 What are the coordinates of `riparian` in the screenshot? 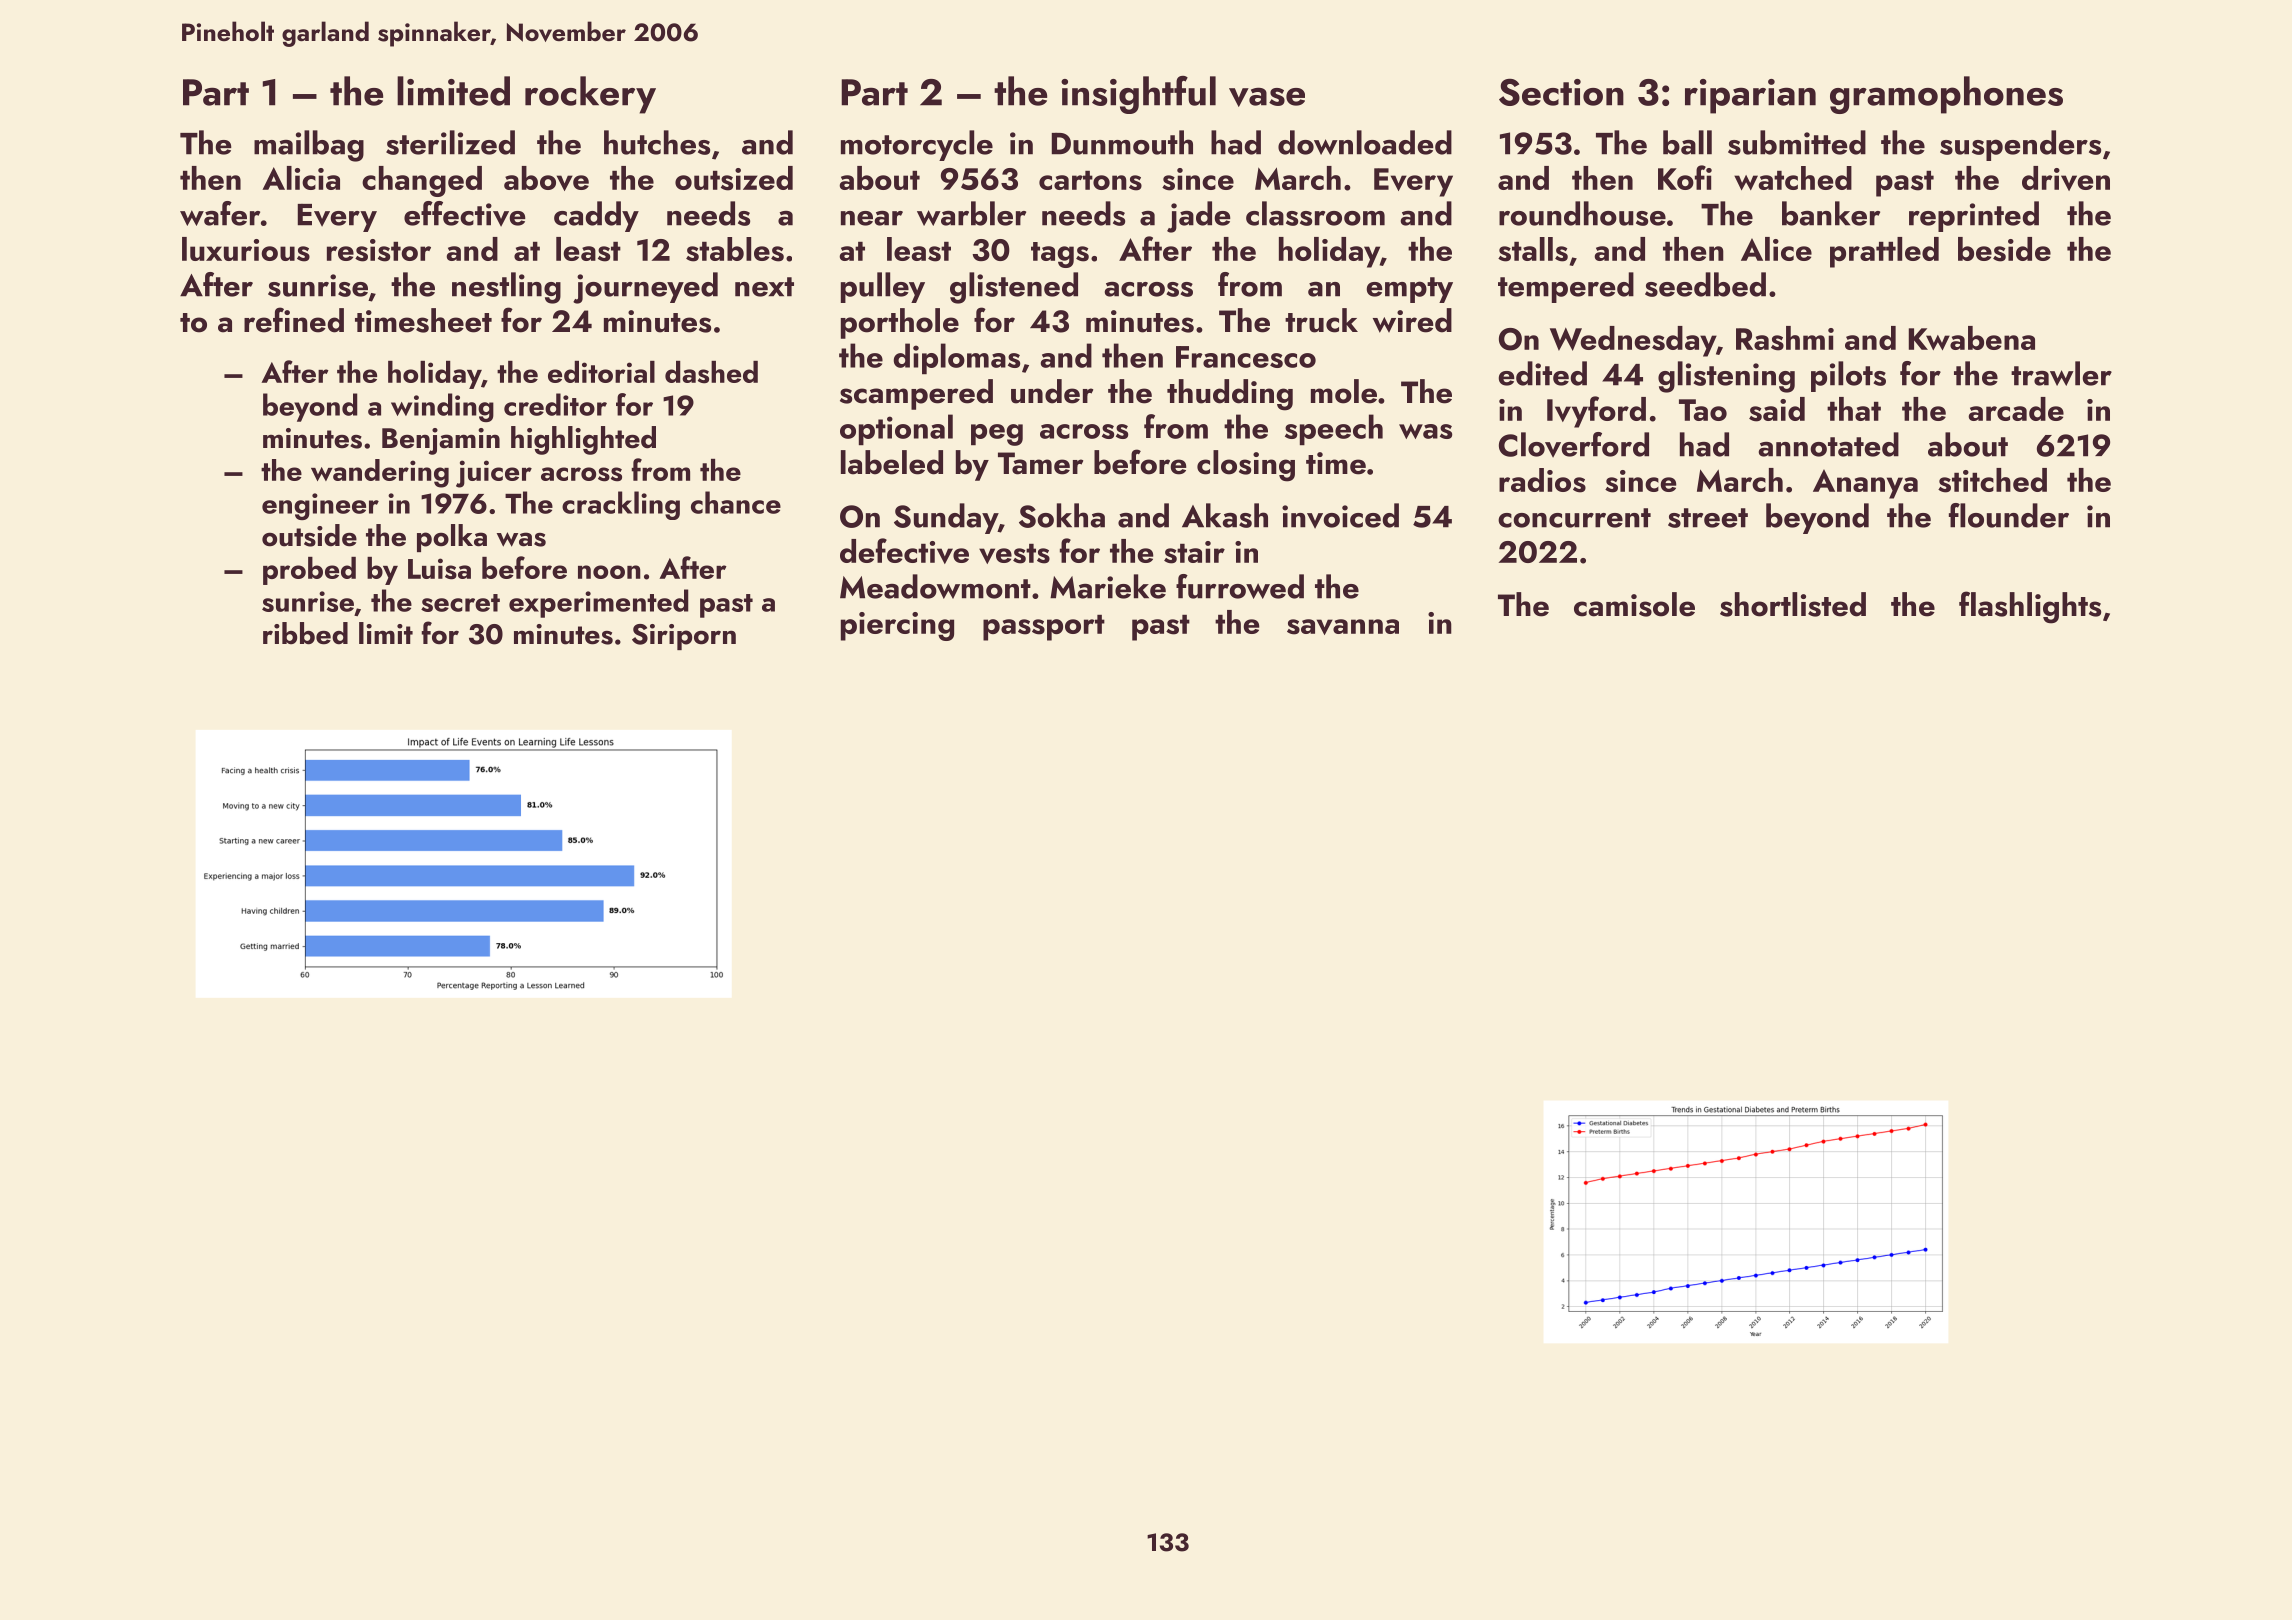 It's located at (1750, 96).
